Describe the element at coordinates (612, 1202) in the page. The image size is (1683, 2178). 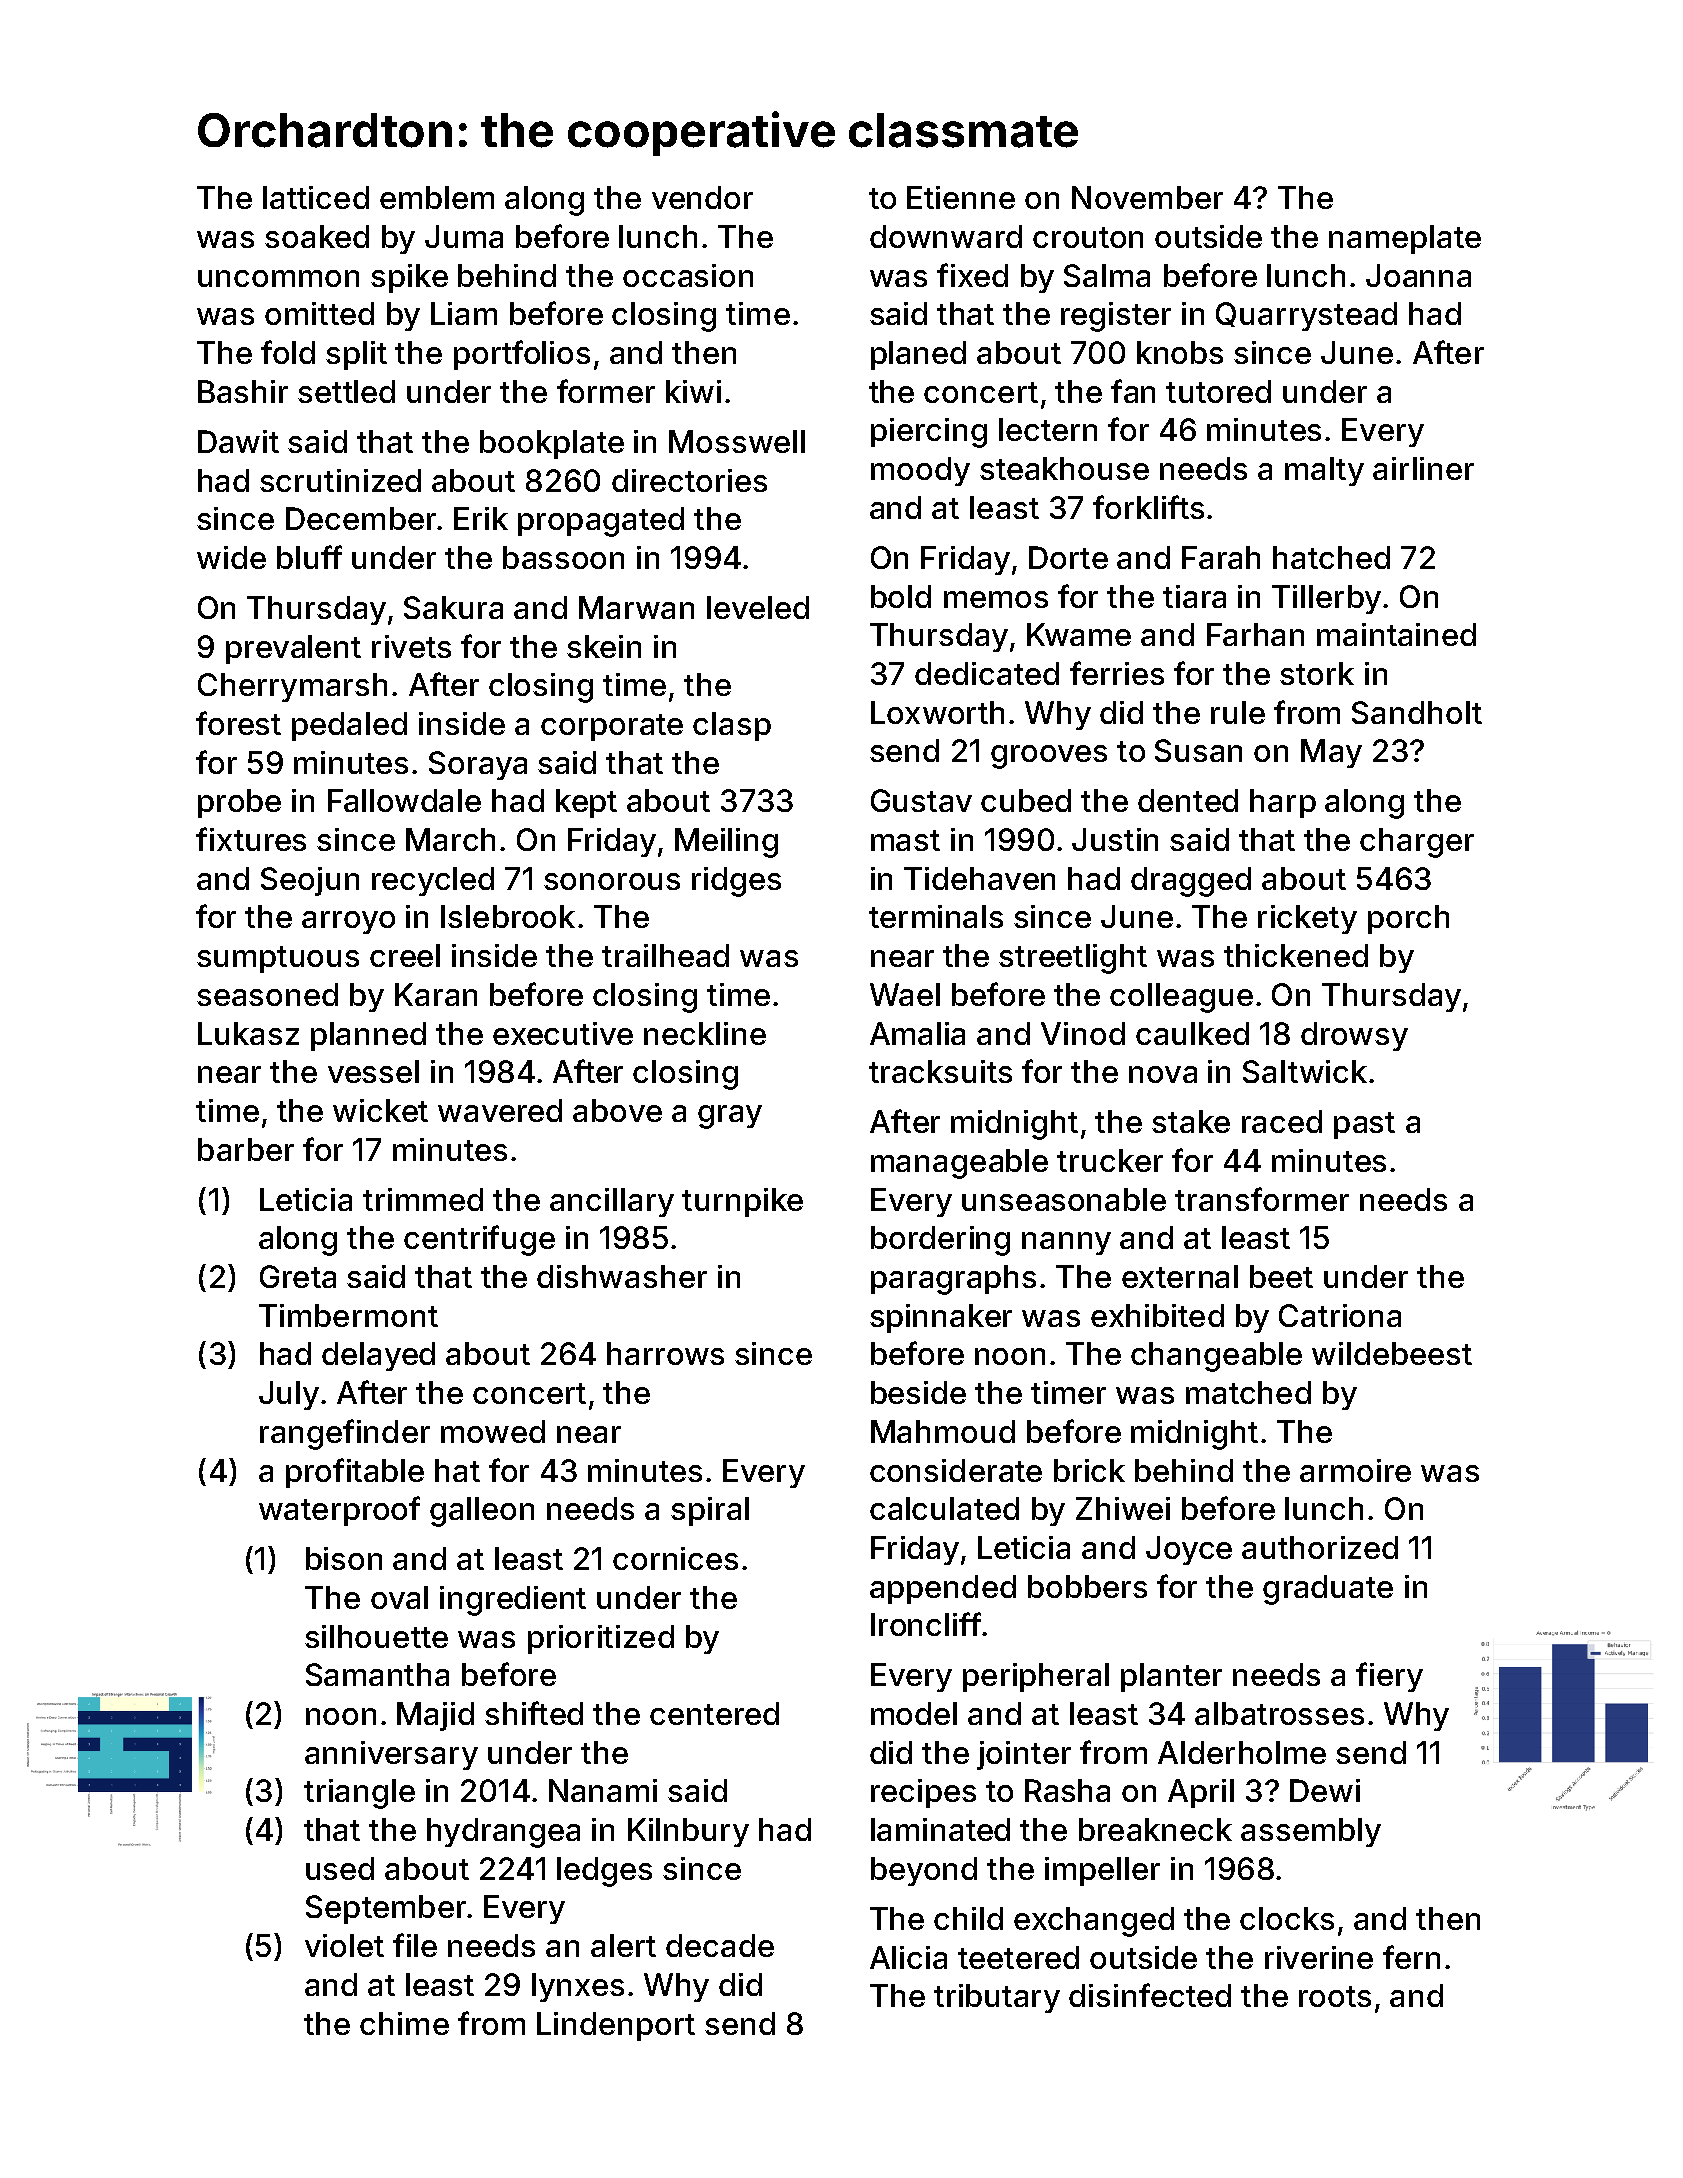
I see `ancillary` at that location.
